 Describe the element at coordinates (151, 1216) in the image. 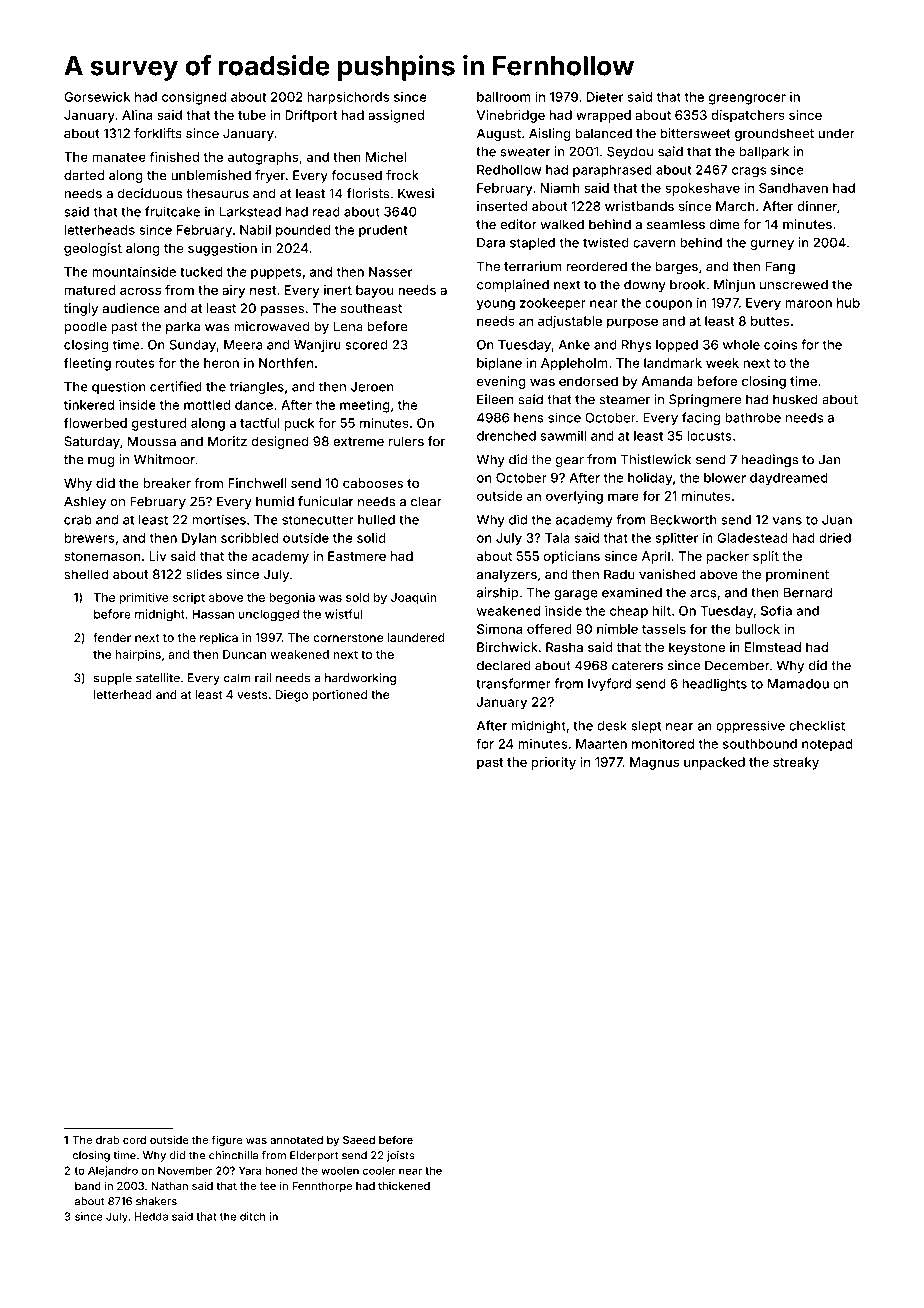

I see `Hedda` at that location.
